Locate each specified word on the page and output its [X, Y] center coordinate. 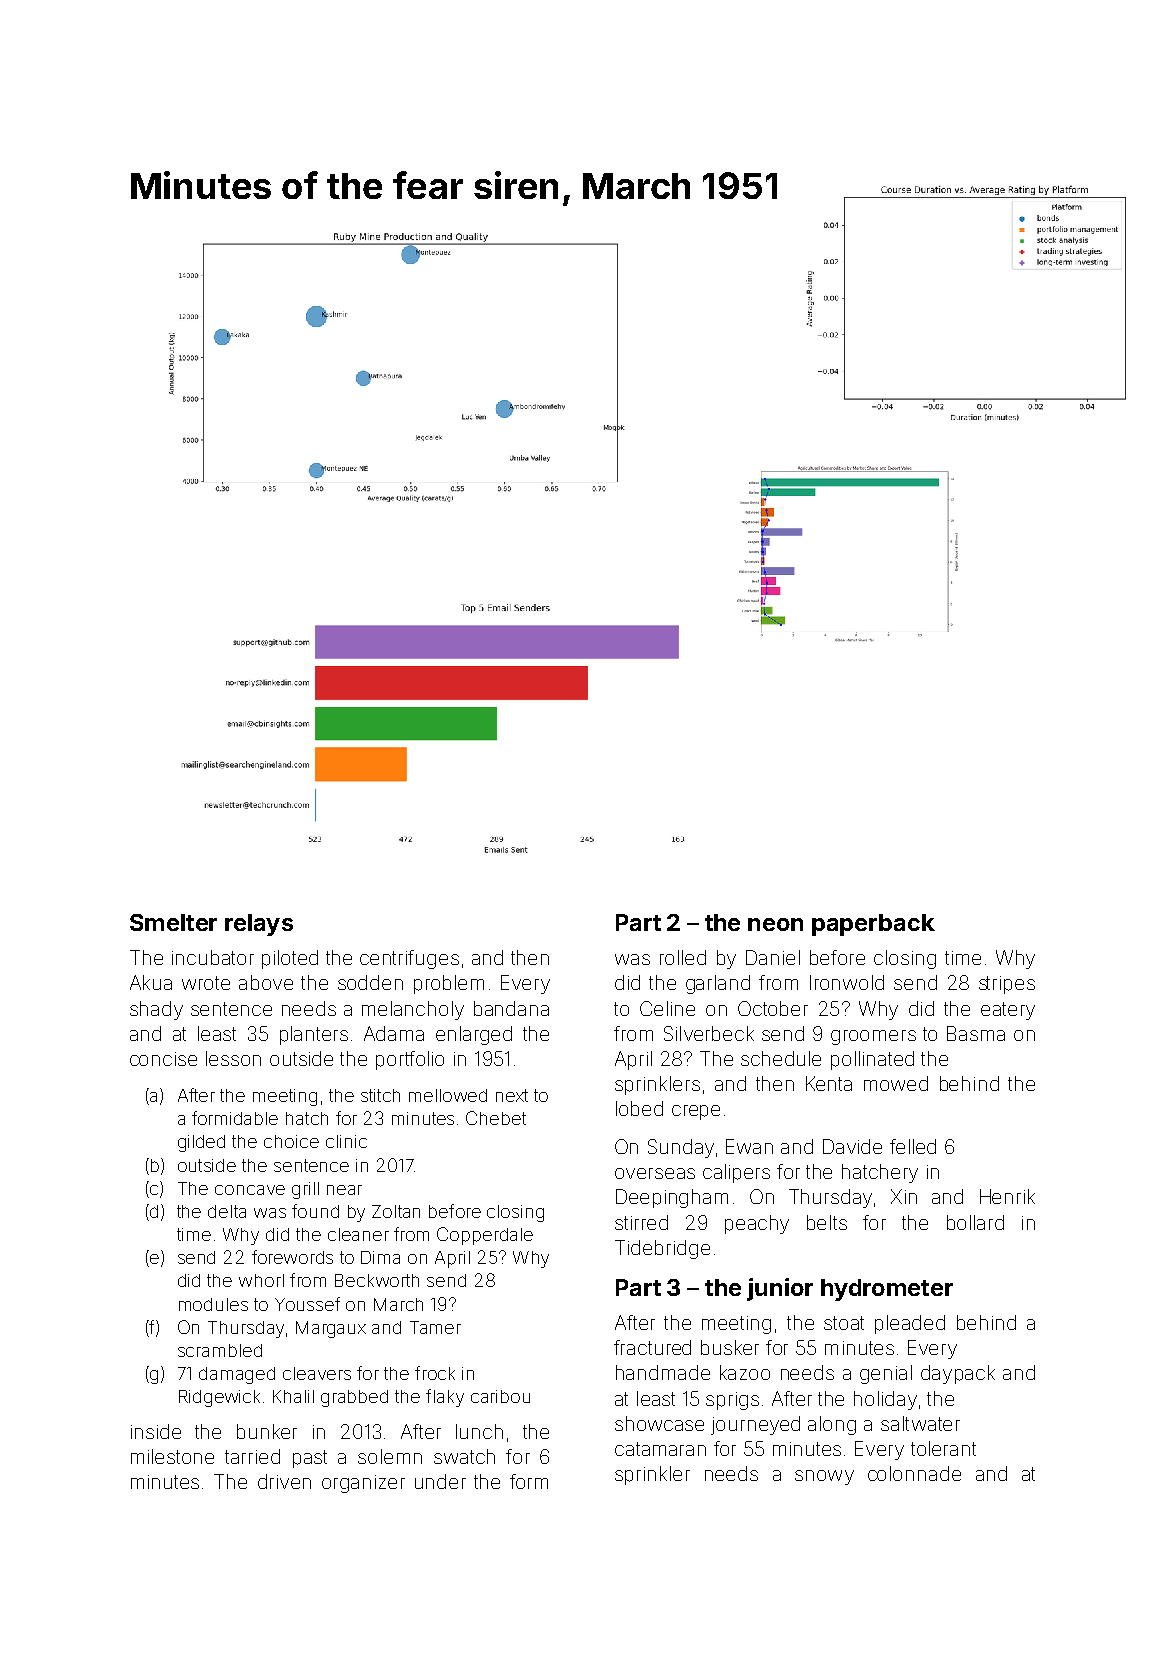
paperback [873, 925]
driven [284, 1481]
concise [163, 1059]
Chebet [496, 1118]
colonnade [914, 1473]
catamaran [660, 1449]
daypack [958, 1374]
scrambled [220, 1350]
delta [227, 1211]
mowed [896, 1083]
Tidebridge [662, 1249]
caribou [500, 1396]
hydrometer [887, 1290]
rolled [683, 957]
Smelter [173, 922]
